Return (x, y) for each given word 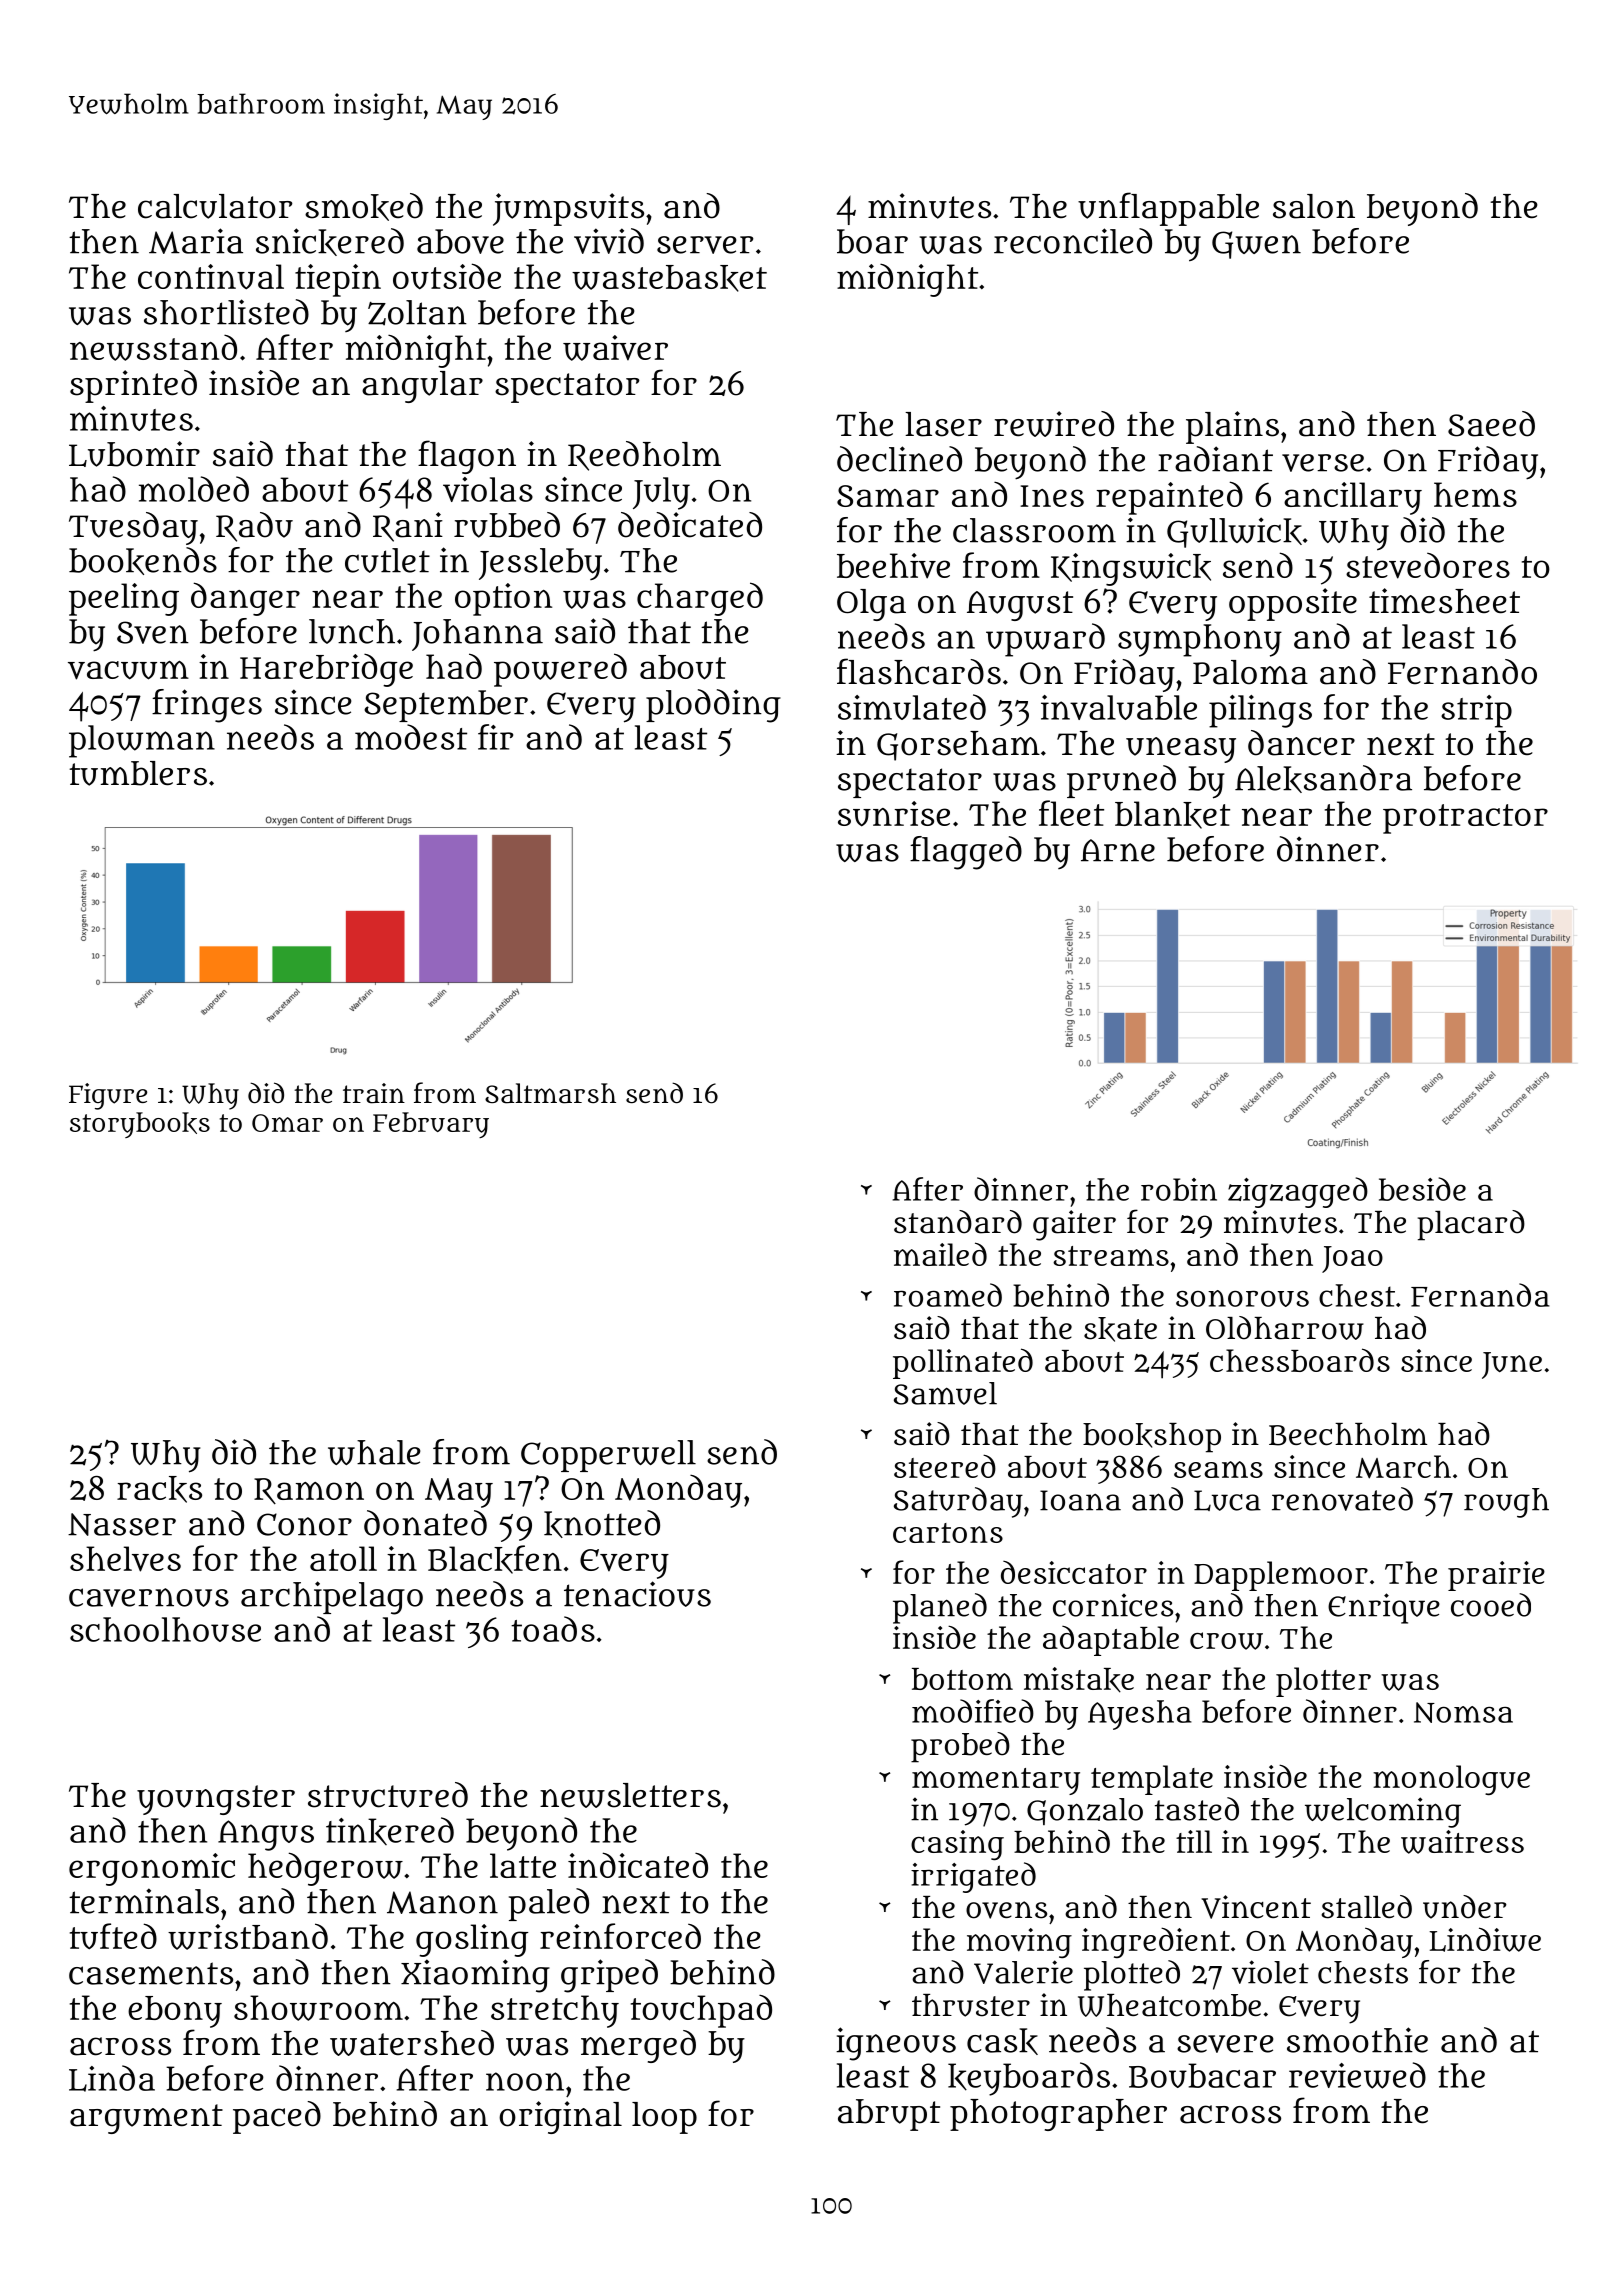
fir (495, 737)
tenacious (637, 1594)
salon (1314, 206)
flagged (966, 853)
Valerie (1023, 1972)
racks (159, 1489)
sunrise (894, 814)
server (705, 245)
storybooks (140, 1125)
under (1465, 1907)
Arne (1118, 850)
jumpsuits (568, 209)
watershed (412, 2043)
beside (1422, 1189)
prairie (1496, 1576)
